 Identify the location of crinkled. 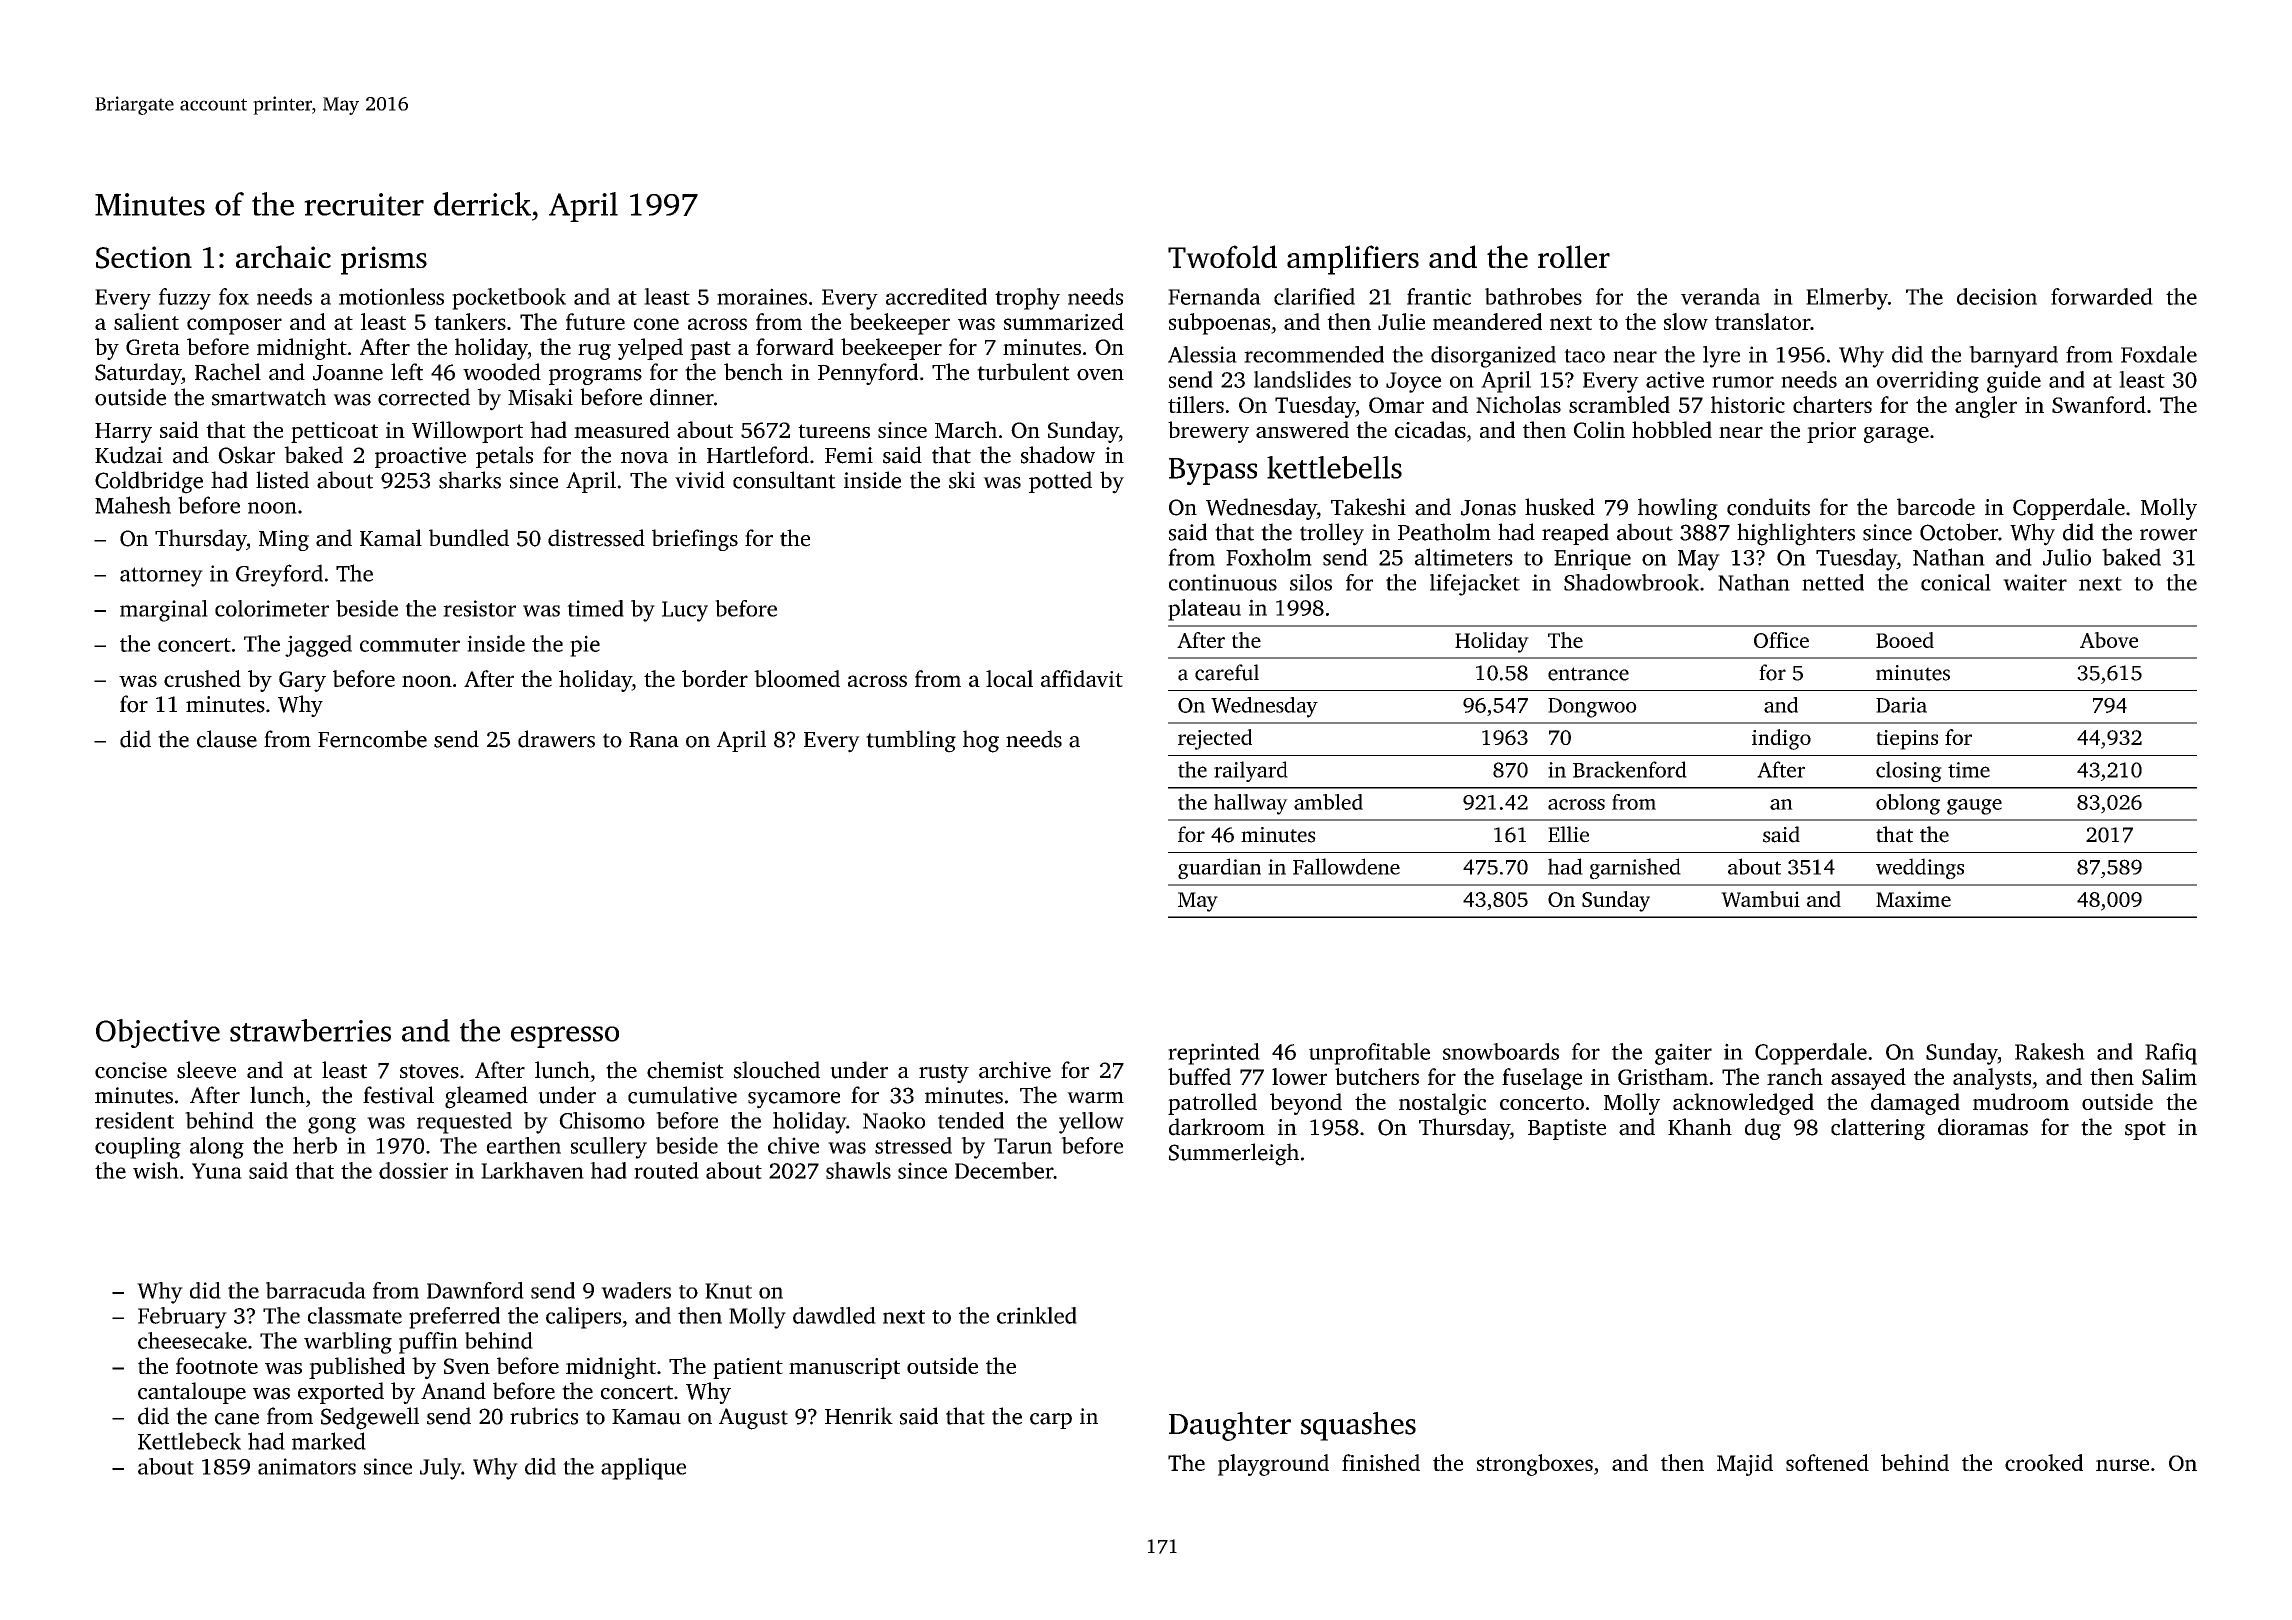
(1037, 1315).
